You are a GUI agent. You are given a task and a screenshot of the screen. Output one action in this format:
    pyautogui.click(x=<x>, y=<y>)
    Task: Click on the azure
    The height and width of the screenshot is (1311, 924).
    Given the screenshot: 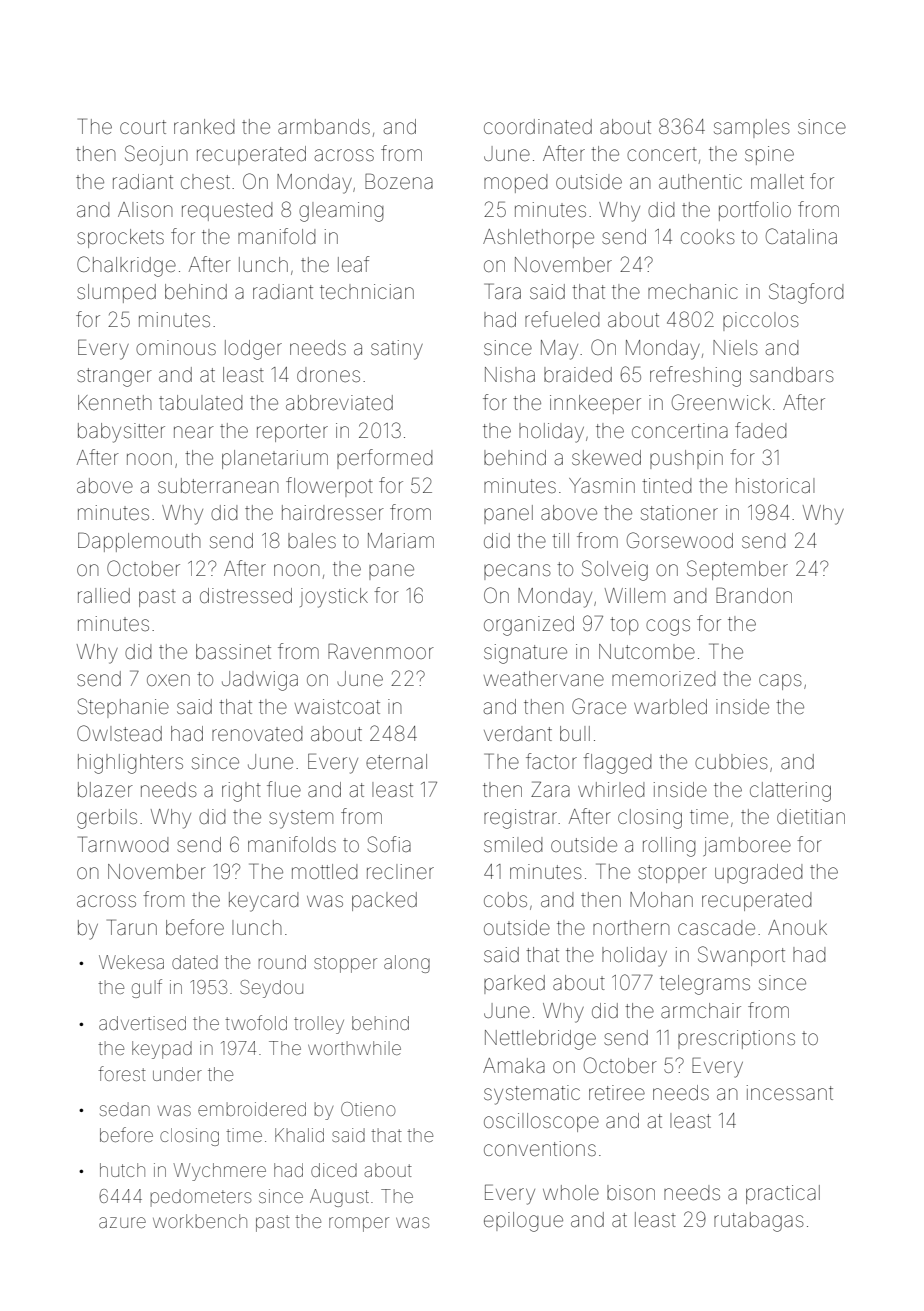 What is the action you would take?
    pyautogui.click(x=122, y=1222)
